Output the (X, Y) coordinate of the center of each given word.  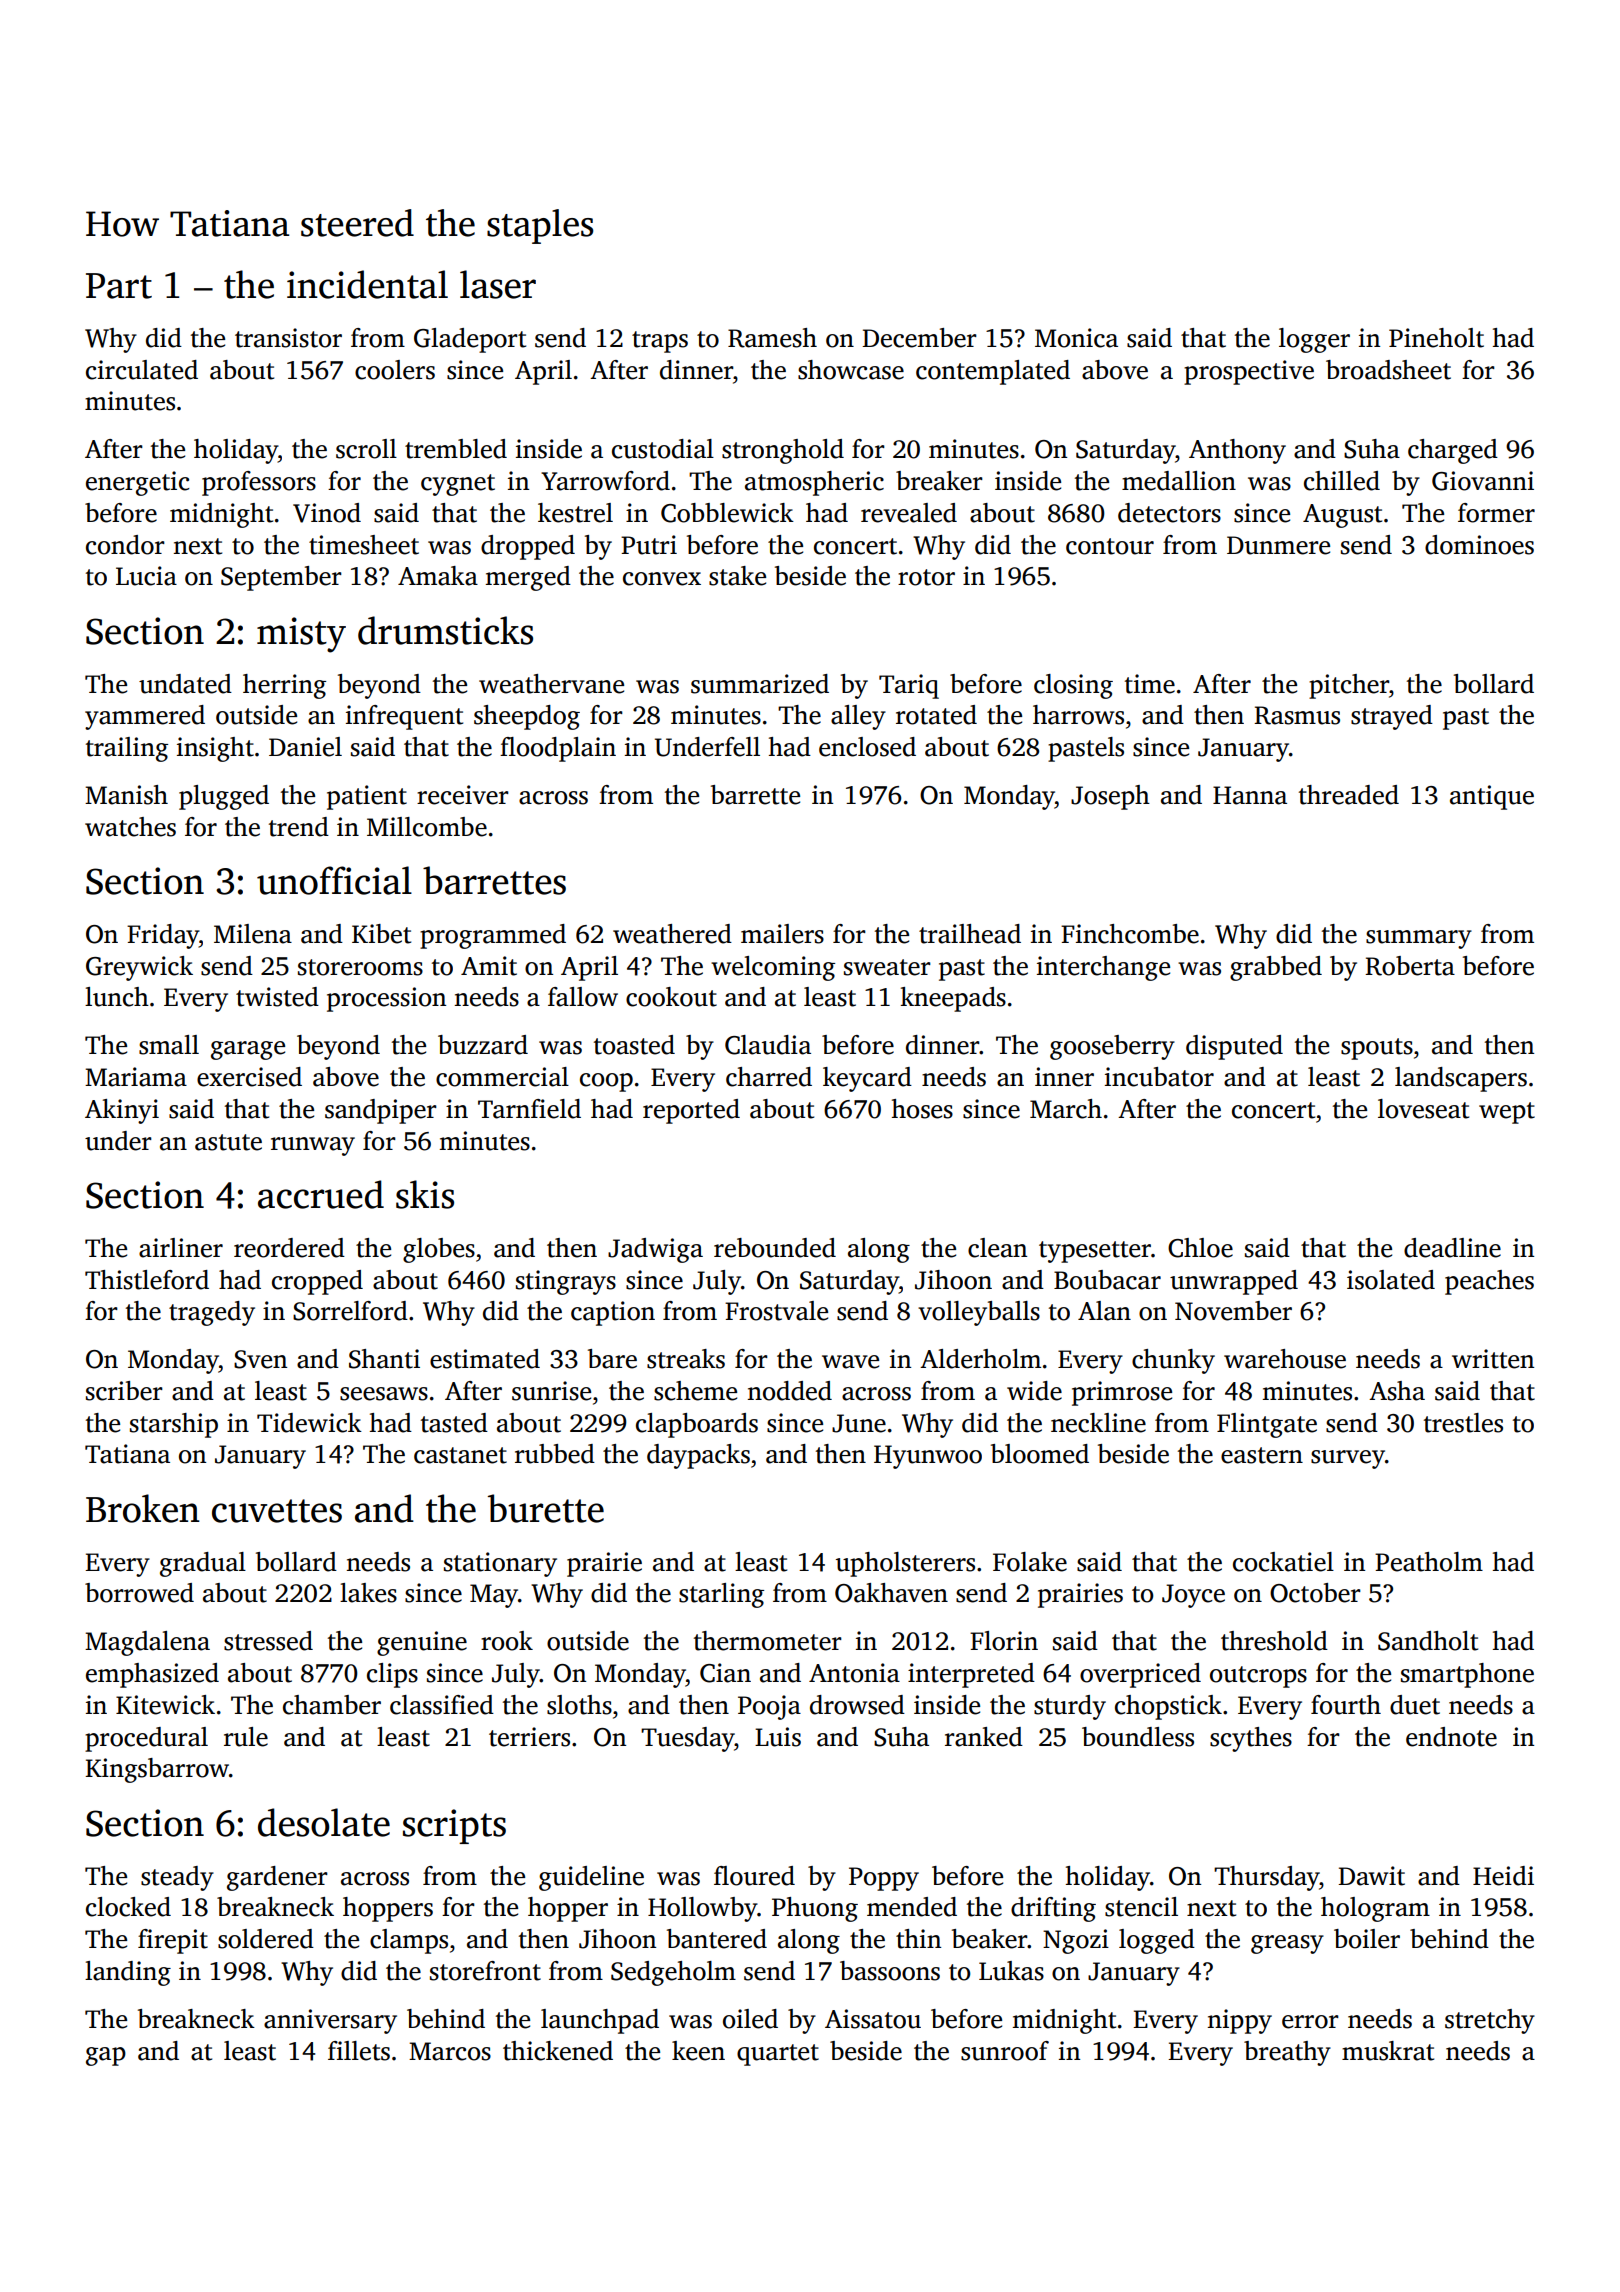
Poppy (884, 1879)
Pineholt (1436, 338)
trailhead (970, 934)
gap (106, 2056)
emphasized (152, 1675)
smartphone (1467, 1675)
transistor (288, 338)
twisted (277, 997)
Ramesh (772, 338)
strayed (1392, 717)
